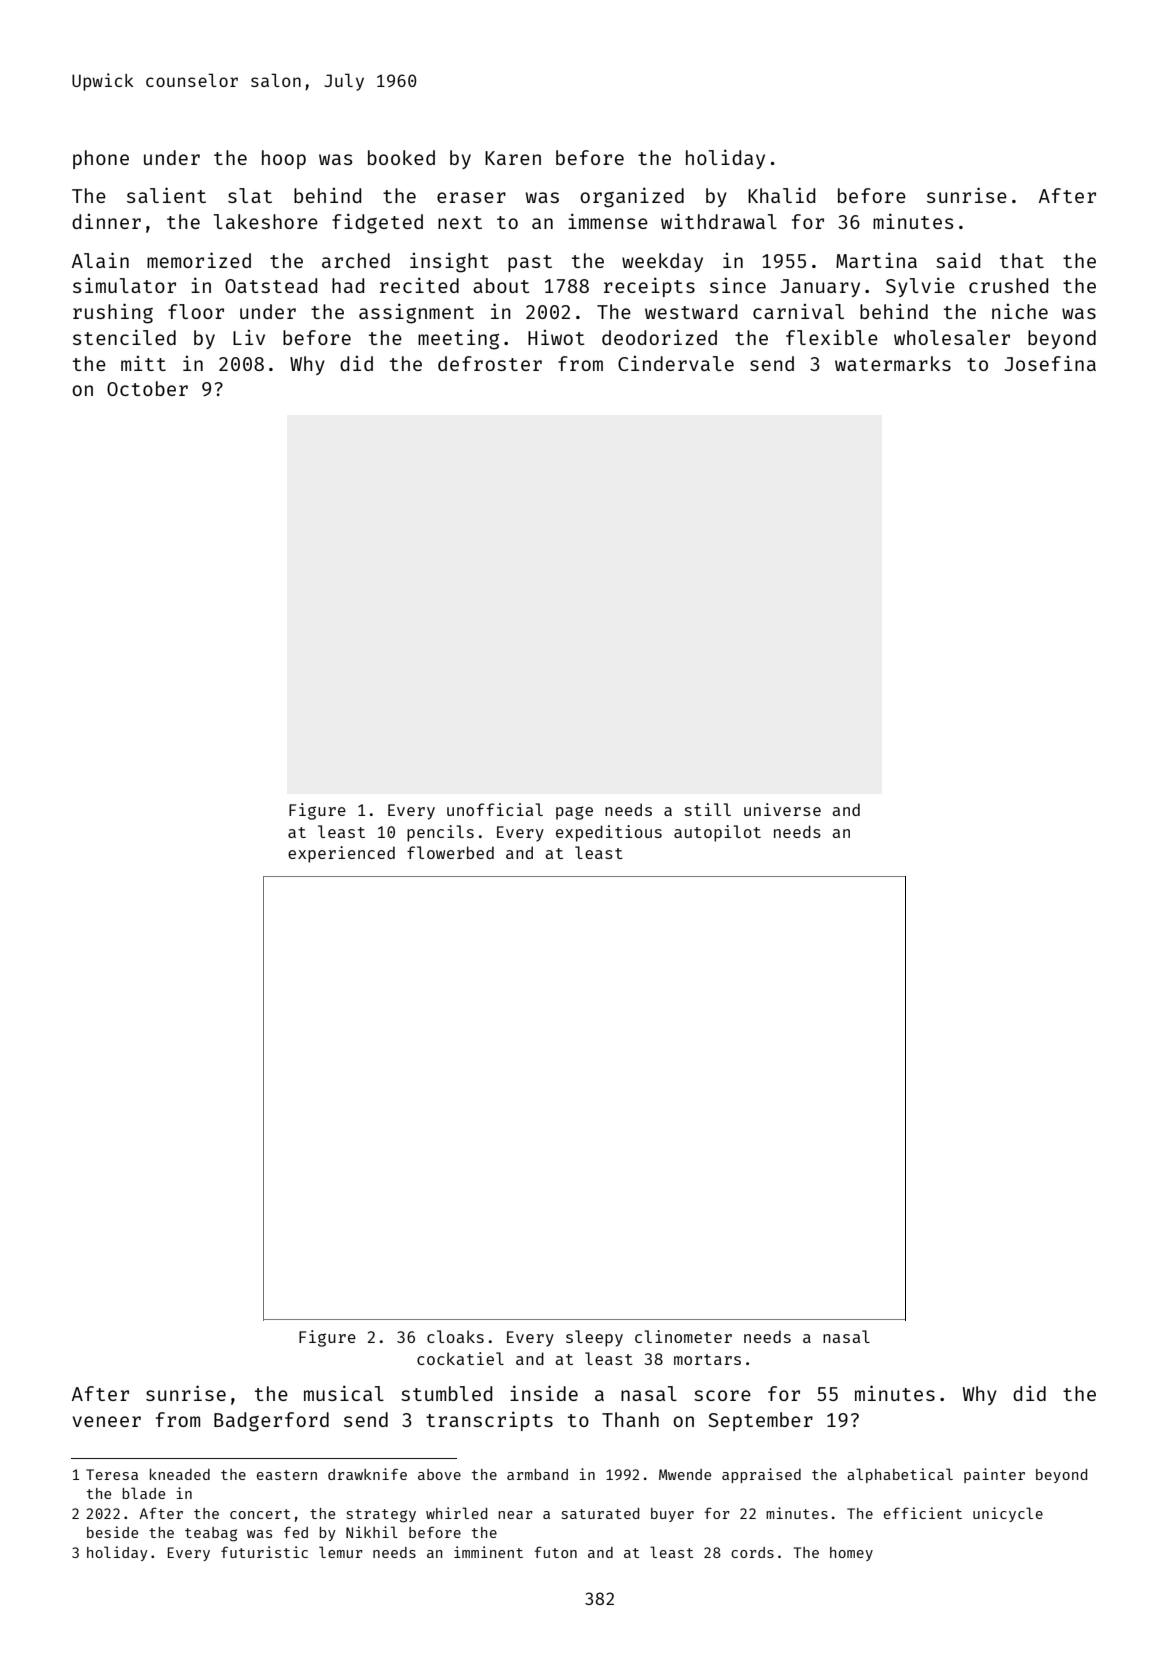  Describe the element at coordinates (100, 260) in the page. I see `Alain` at that location.
